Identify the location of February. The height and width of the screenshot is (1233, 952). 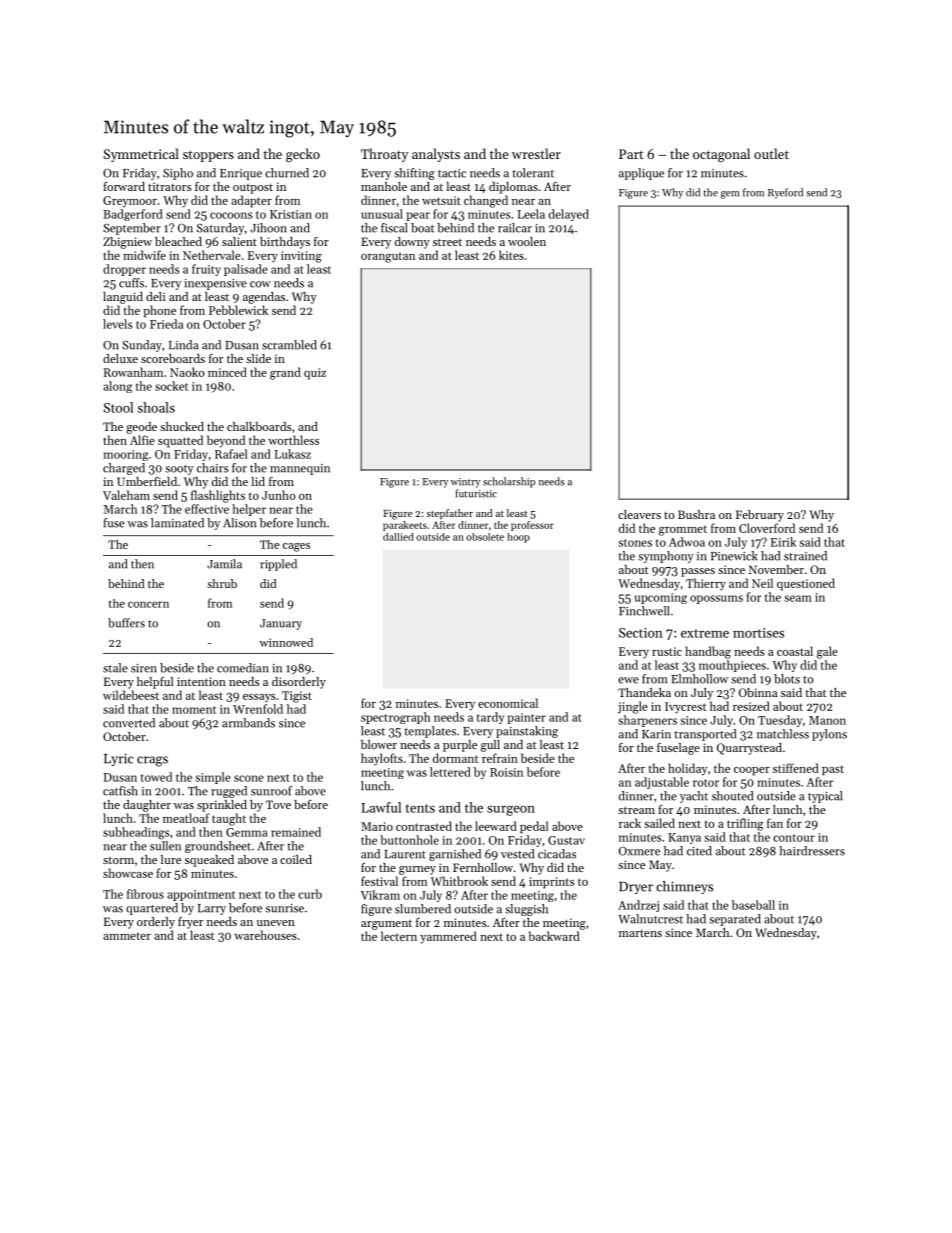
(760, 516).
